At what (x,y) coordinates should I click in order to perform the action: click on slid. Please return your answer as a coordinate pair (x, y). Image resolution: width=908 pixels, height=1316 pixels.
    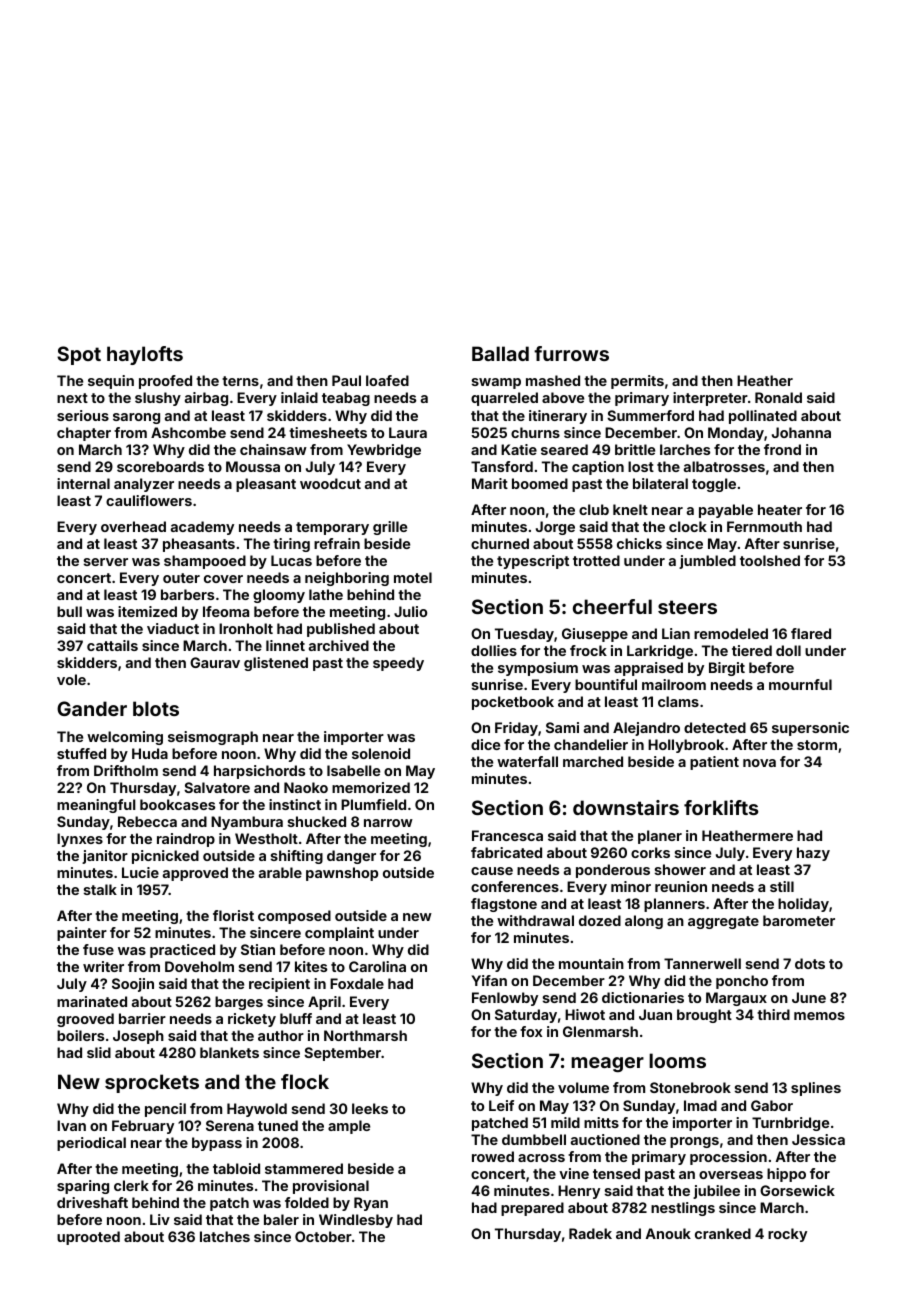
    Looking at the image, I should click on (99, 1052).
